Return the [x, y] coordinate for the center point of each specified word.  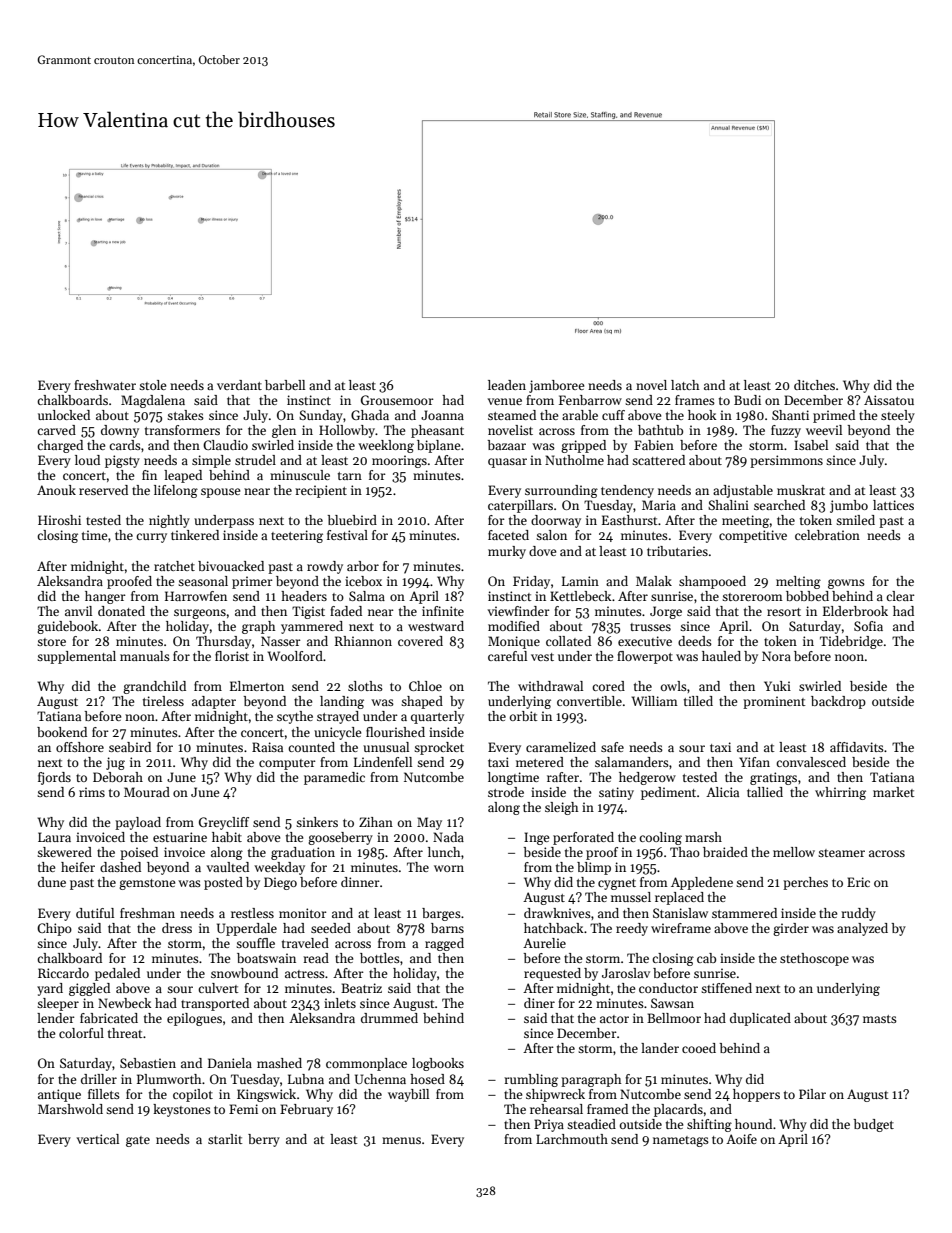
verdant [239, 385]
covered [420, 641]
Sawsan [672, 1003]
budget [873, 1125]
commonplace [366, 1064]
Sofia [868, 626]
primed [834, 416]
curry [151, 538]
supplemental [76, 657]
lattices [893, 505]
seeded [331, 928]
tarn [350, 476]
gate [138, 1141]
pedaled [117, 974]
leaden [507, 385]
